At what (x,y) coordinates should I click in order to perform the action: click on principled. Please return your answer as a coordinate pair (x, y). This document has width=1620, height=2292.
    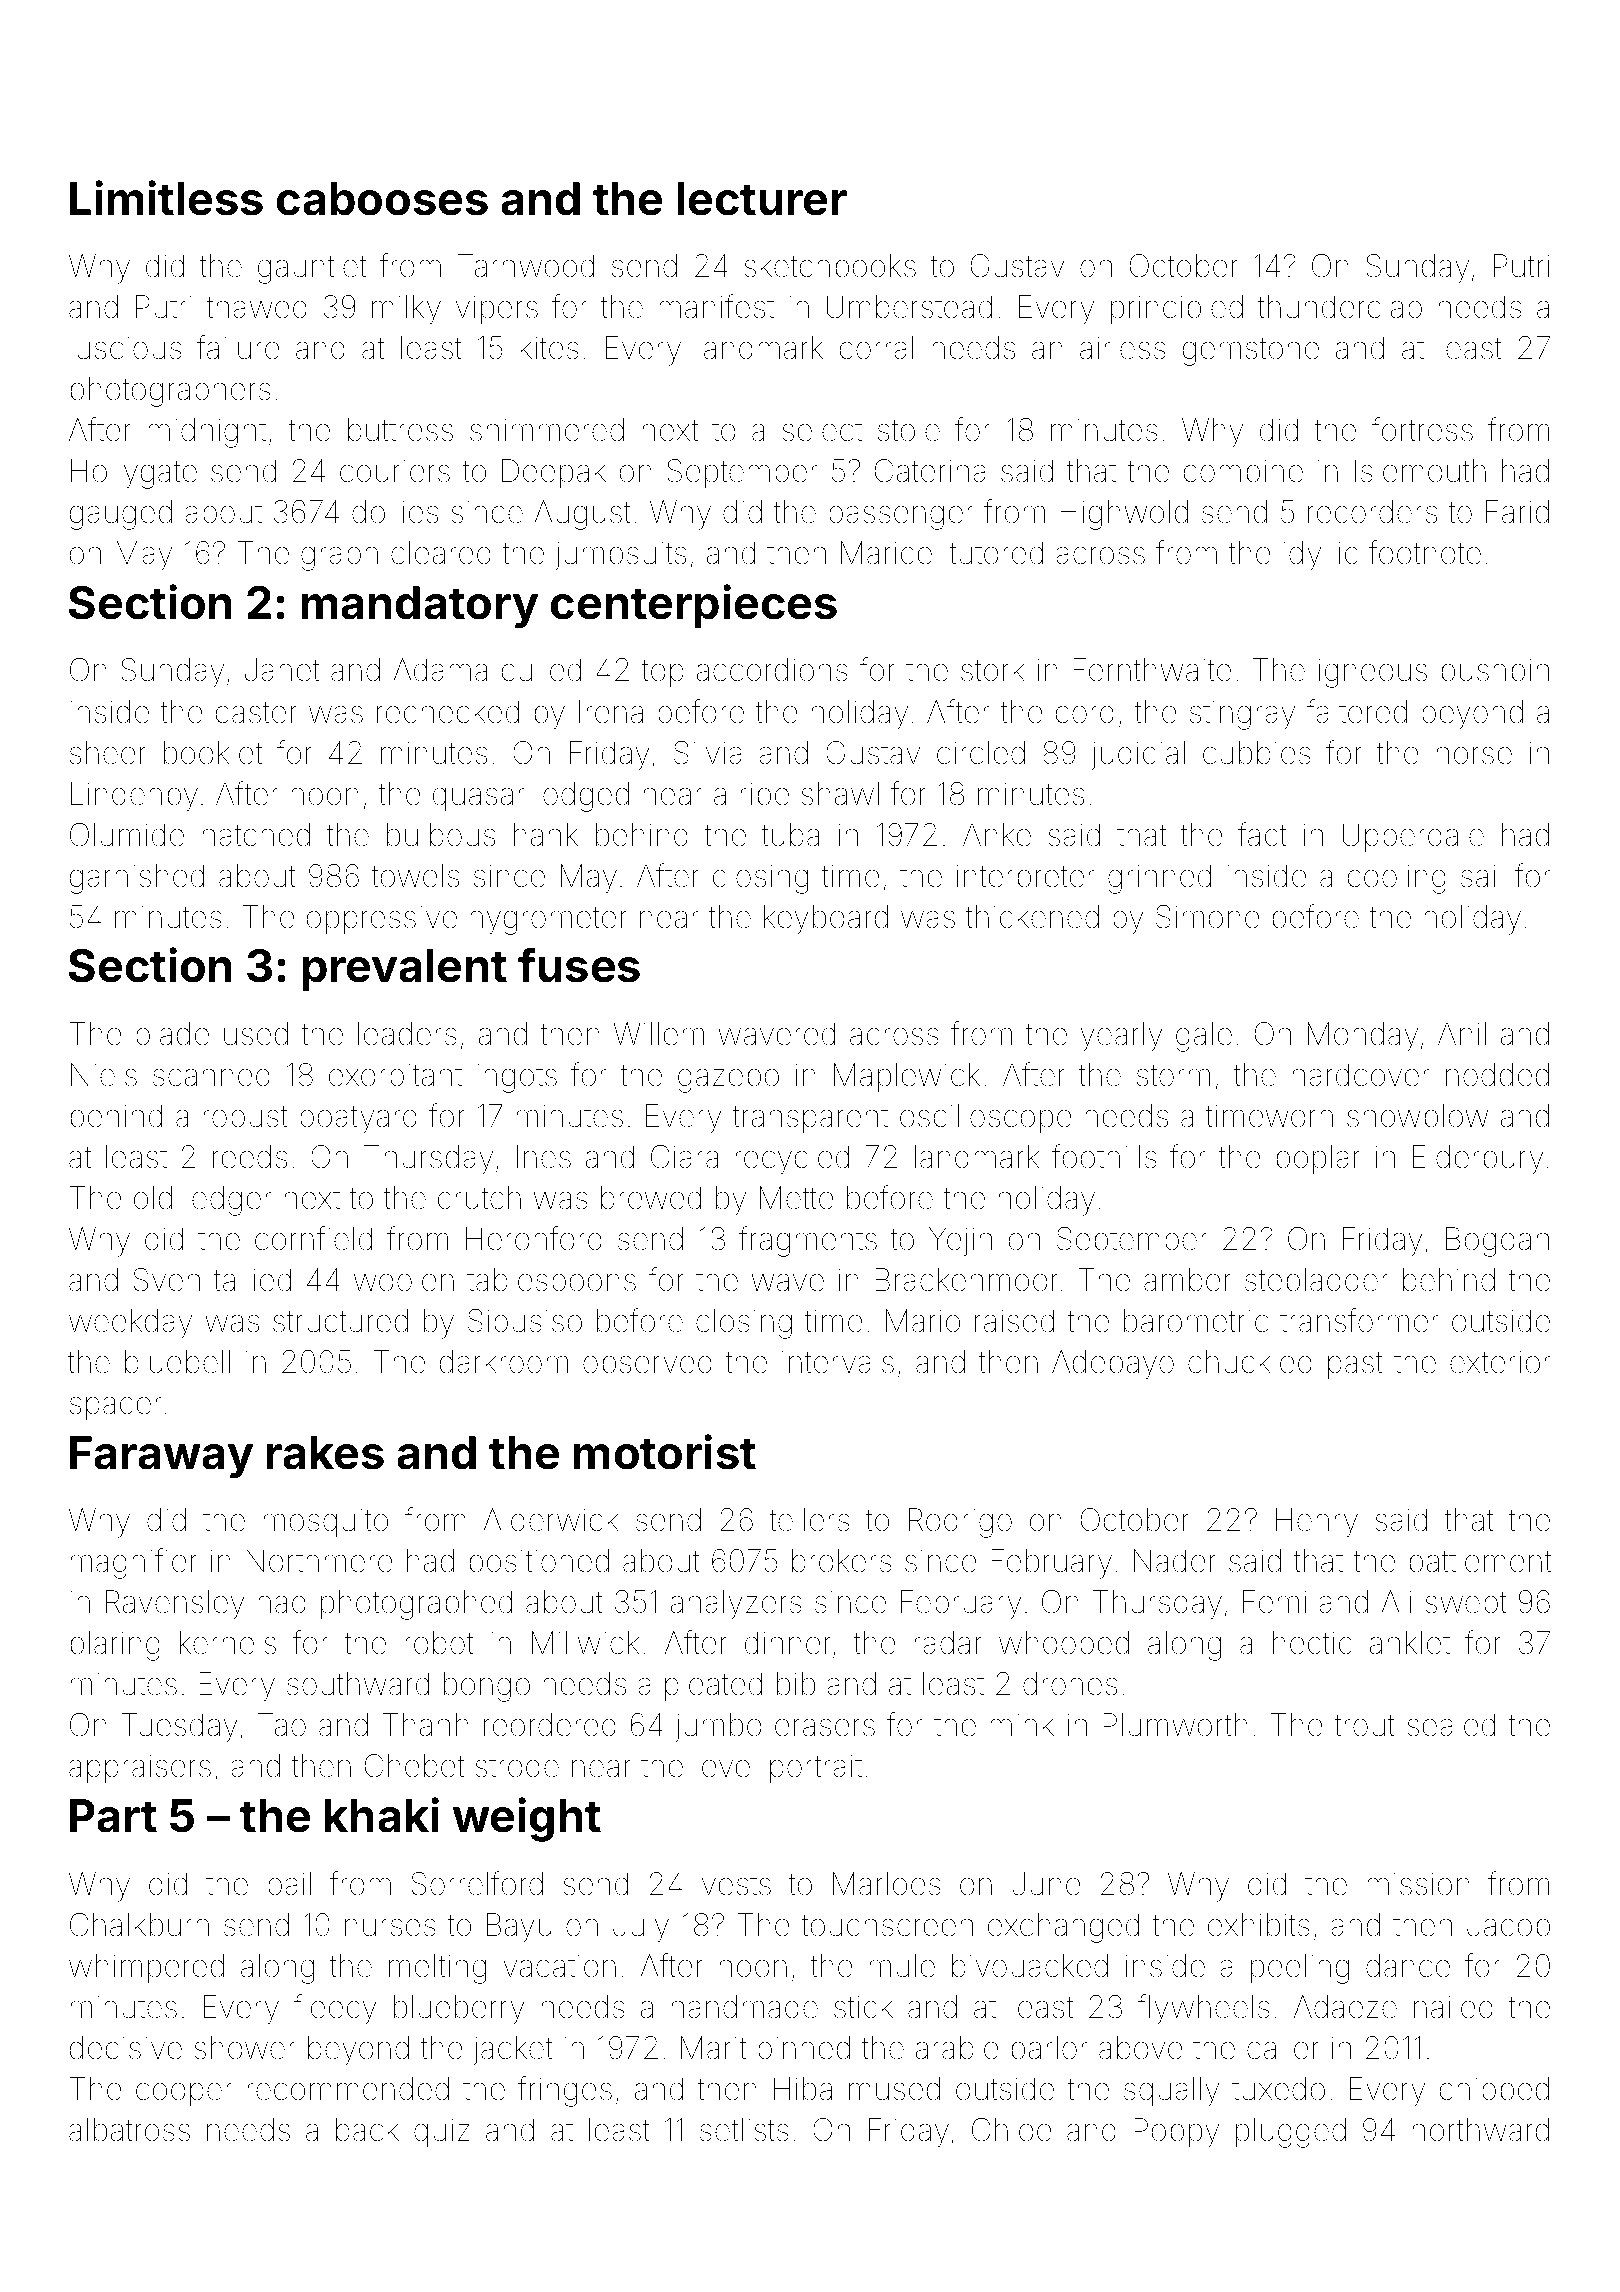
    Looking at the image, I should click on (1177, 310).
